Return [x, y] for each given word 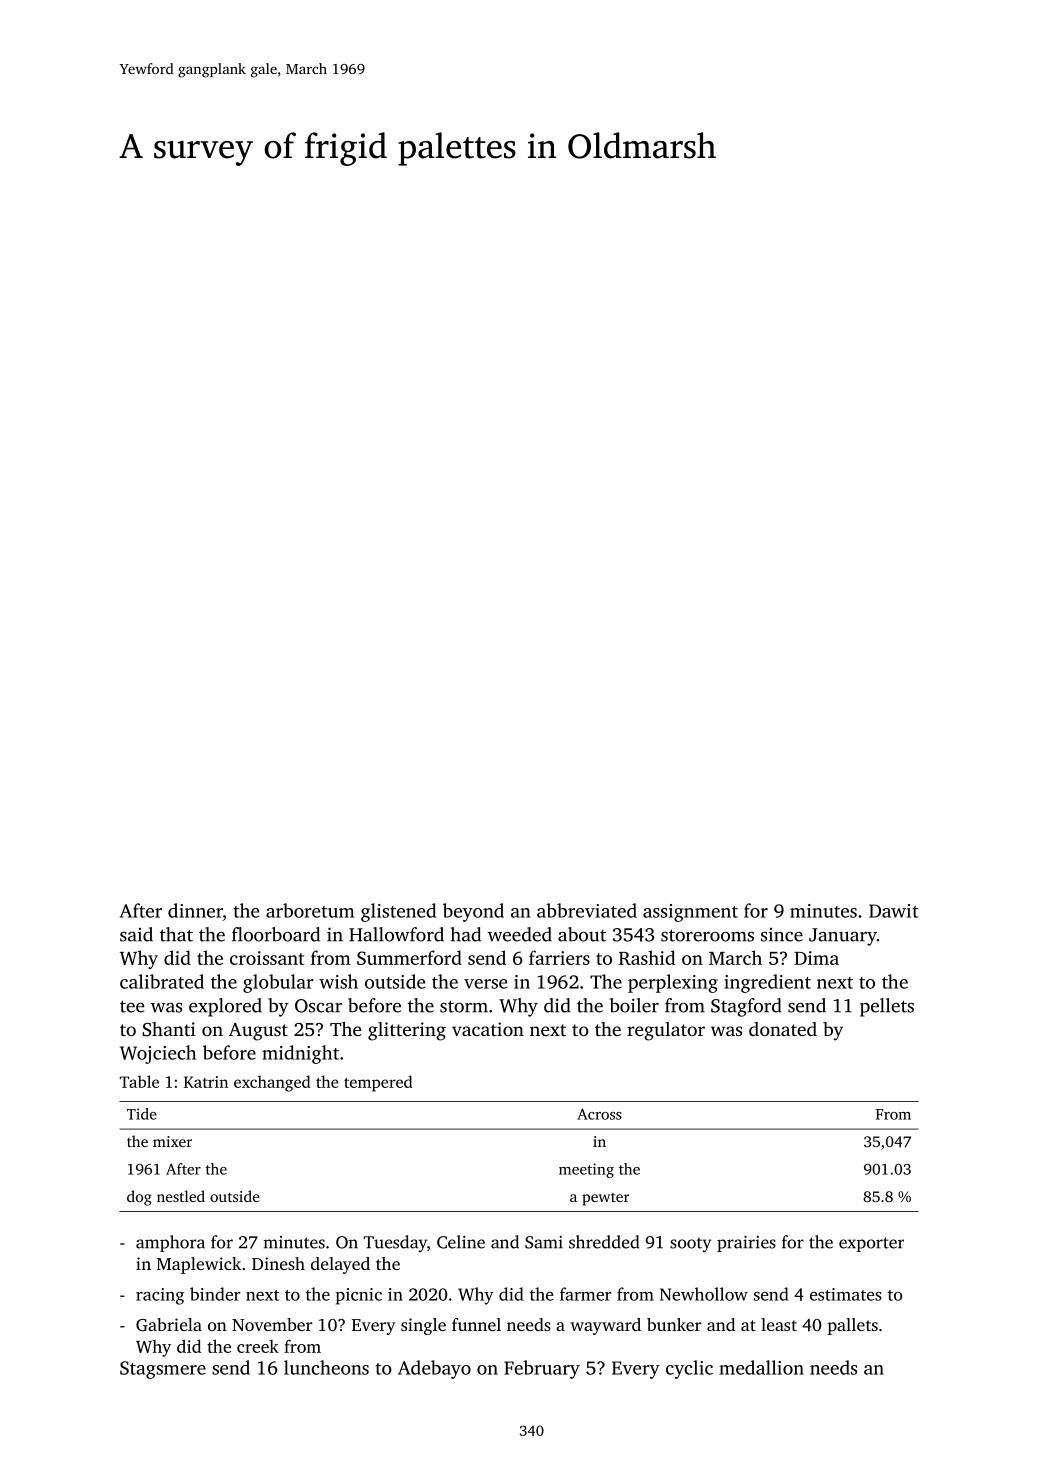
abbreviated [587, 910]
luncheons [326, 1367]
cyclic [689, 1369]
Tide [142, 1114]
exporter [871, 1244]
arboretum [310, 910]
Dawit [893, 911]
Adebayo [434, 1369]
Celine [461, 1242]
